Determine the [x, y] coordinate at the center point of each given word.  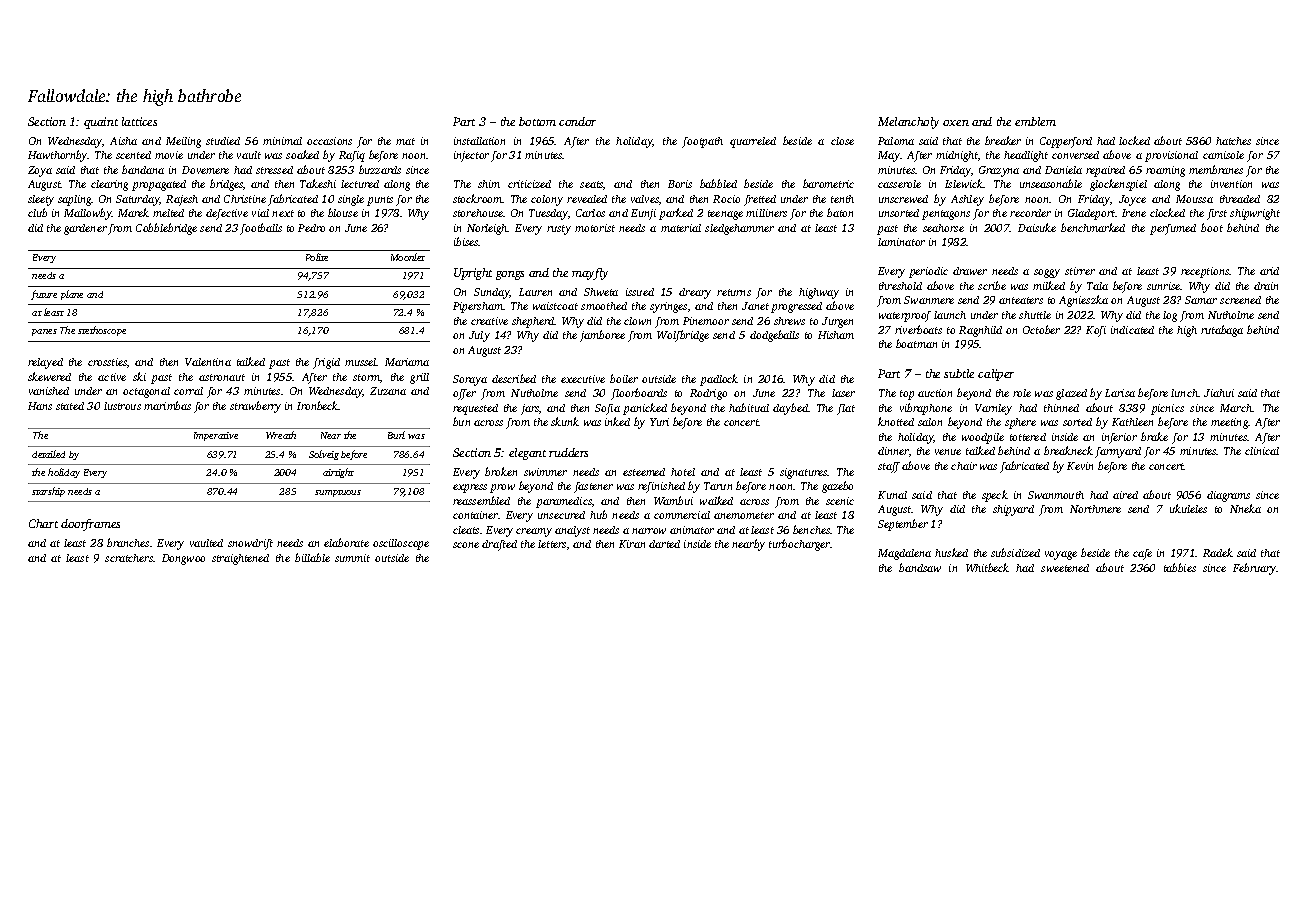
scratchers [129, 558]
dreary [695, 293]
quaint [101, 123]
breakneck [1068, 450]
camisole [1223, 155]
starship [48, 492]
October [1041, 329]
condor [577, 121]
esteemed [644, 472]
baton [840, 212]
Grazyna [999, 171]
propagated [159, 185]
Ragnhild [980, 331]
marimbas [167, 405]
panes [44, 332]
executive [583, 379]
